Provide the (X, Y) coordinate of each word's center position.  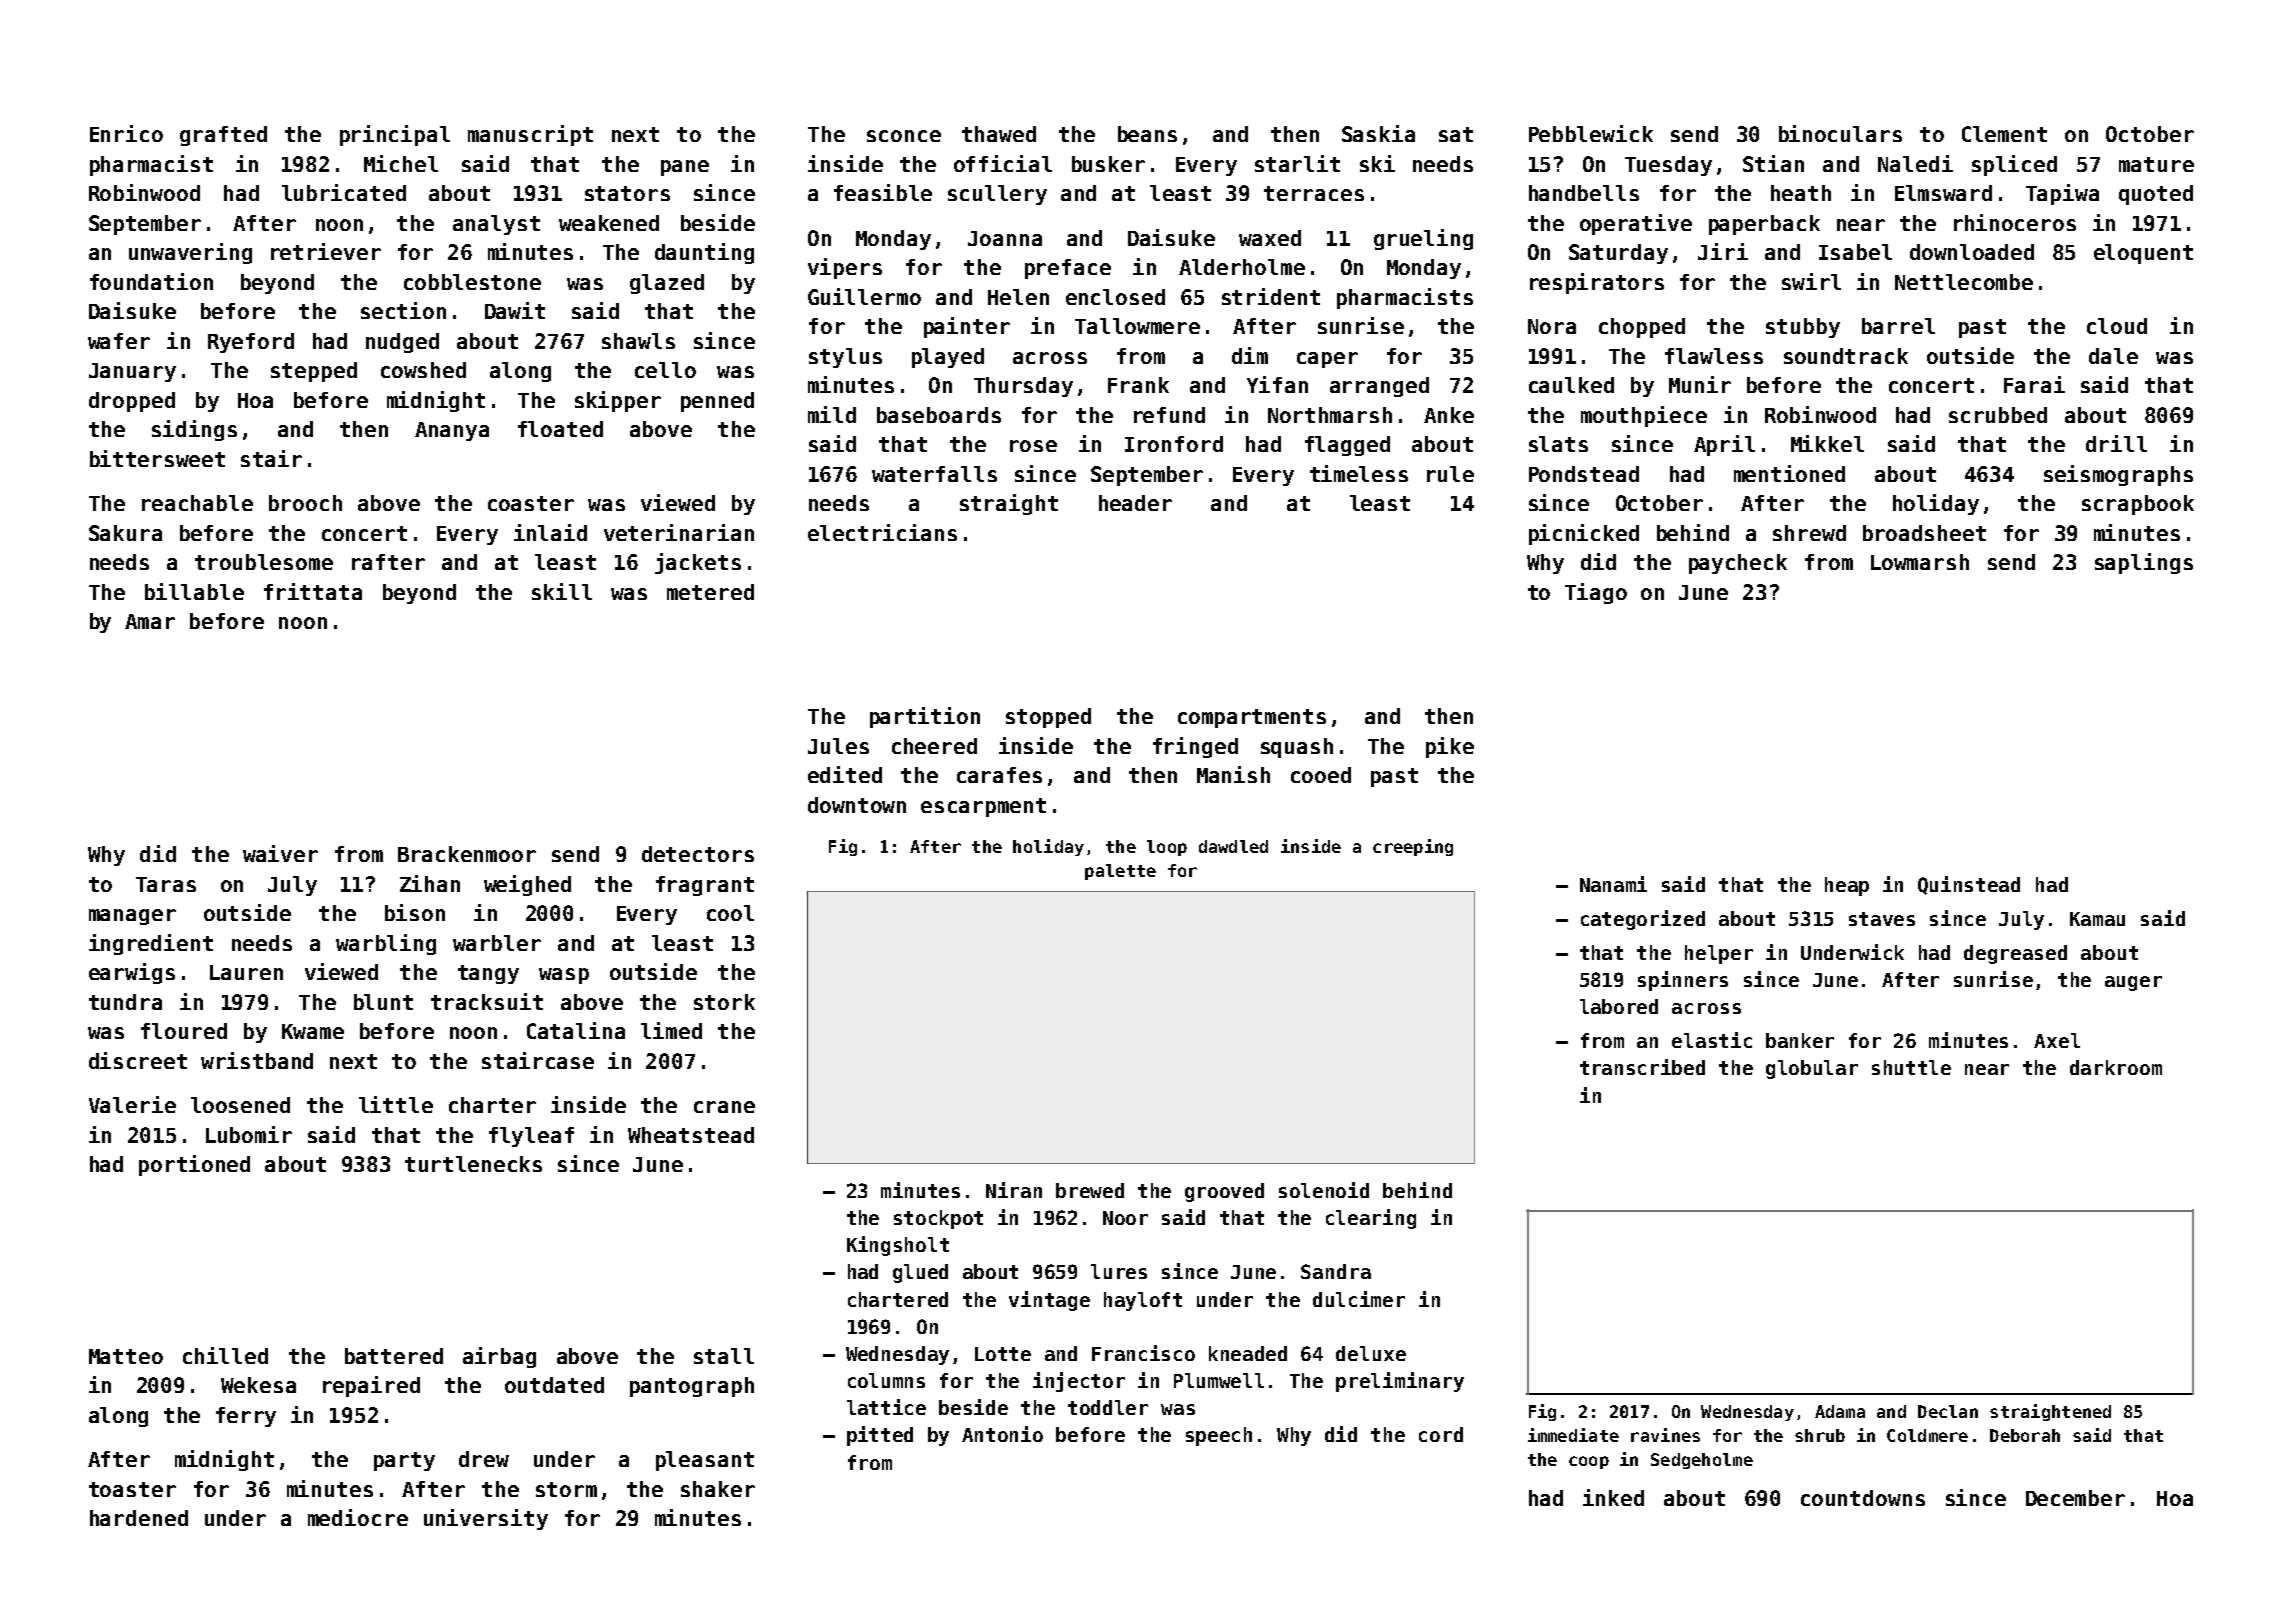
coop (1589, 1462)
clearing (1371, 1219)
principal (395, 135)
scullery (997, 195)
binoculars (1840, 133)
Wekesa (258, 1385)
